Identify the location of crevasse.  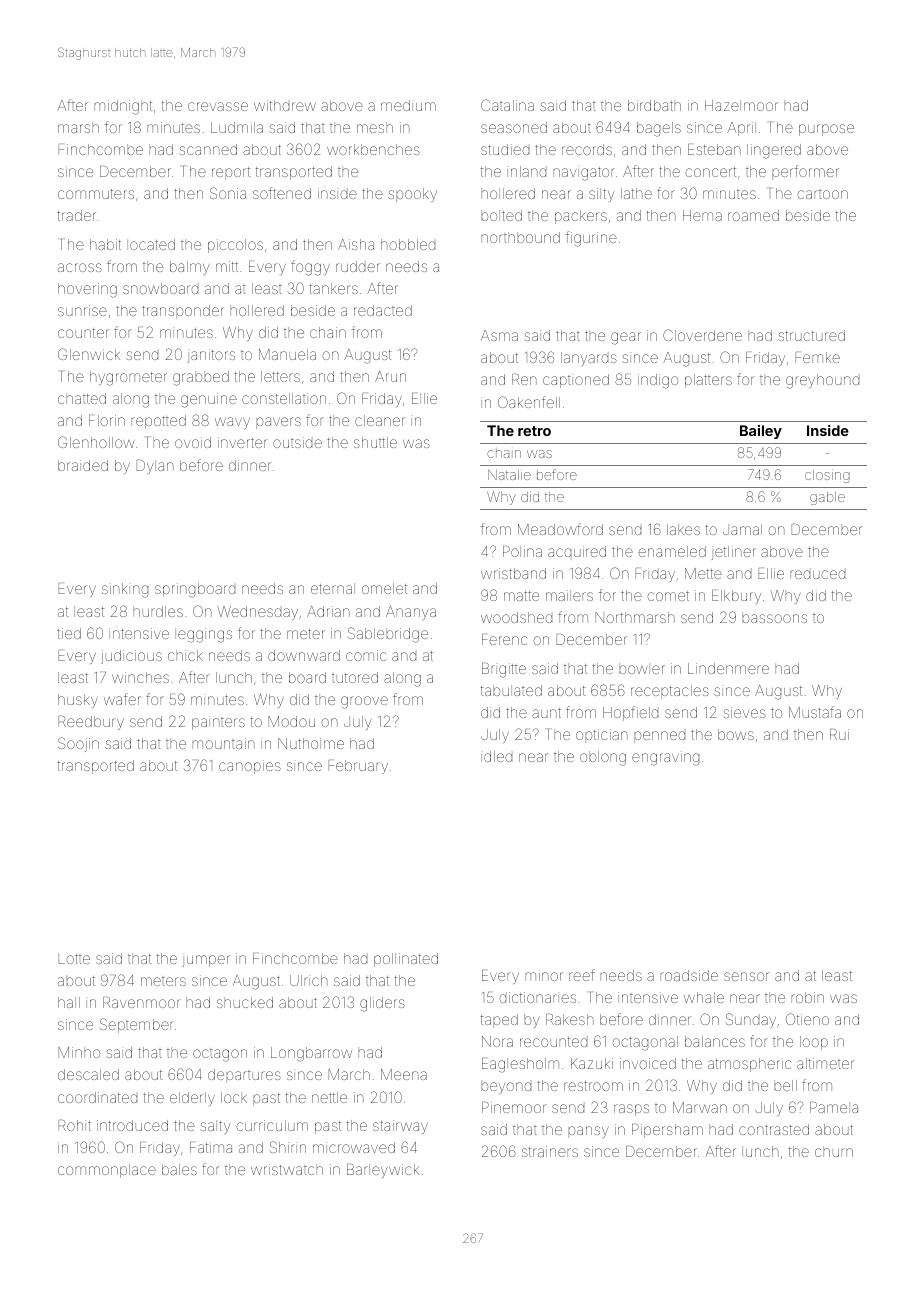
(218, 106).
